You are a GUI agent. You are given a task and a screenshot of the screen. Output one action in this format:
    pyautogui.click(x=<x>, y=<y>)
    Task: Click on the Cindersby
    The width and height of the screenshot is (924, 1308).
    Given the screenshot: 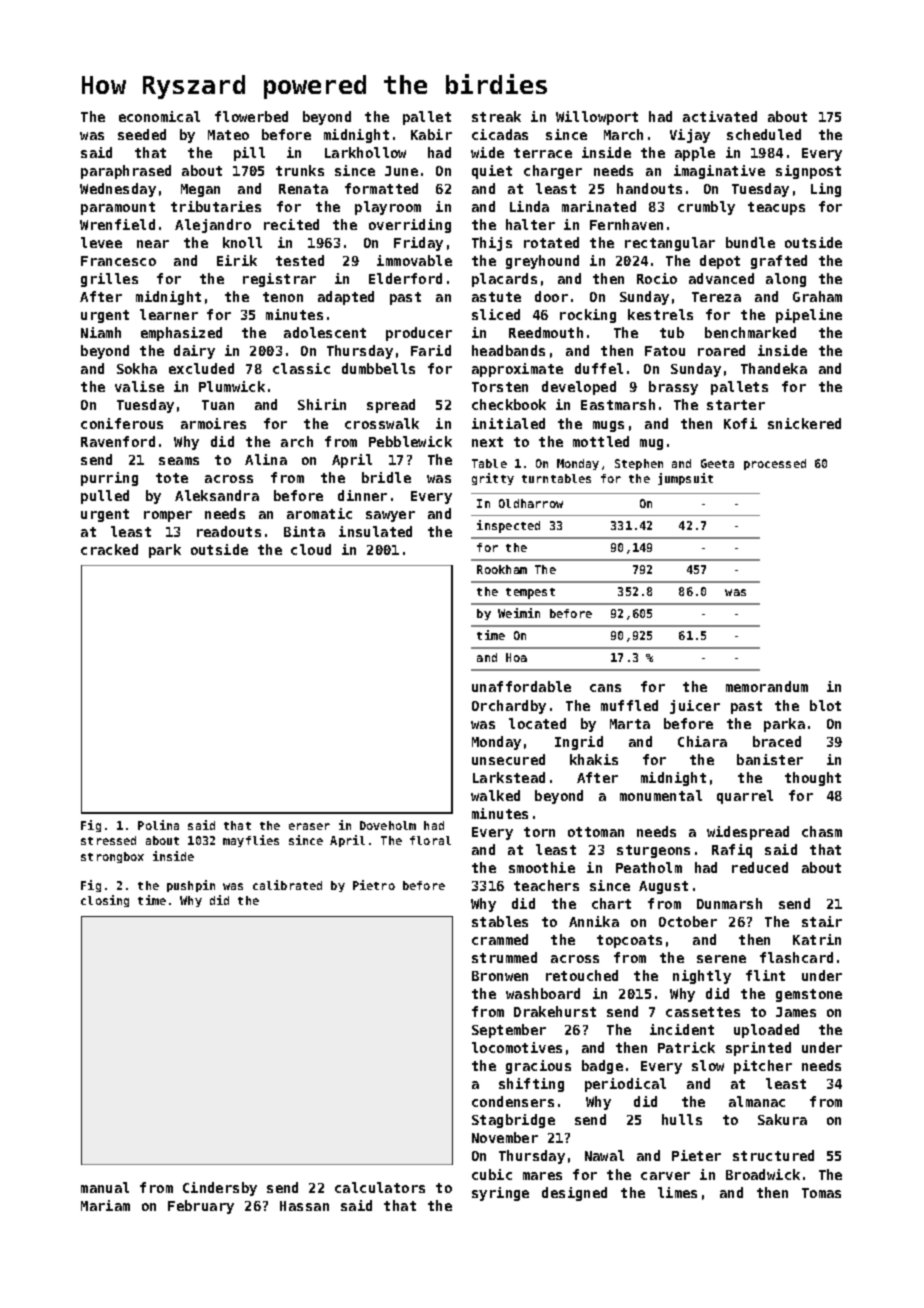 What is the action you would take?
    pyautogui.click(x=220, y=1189)
